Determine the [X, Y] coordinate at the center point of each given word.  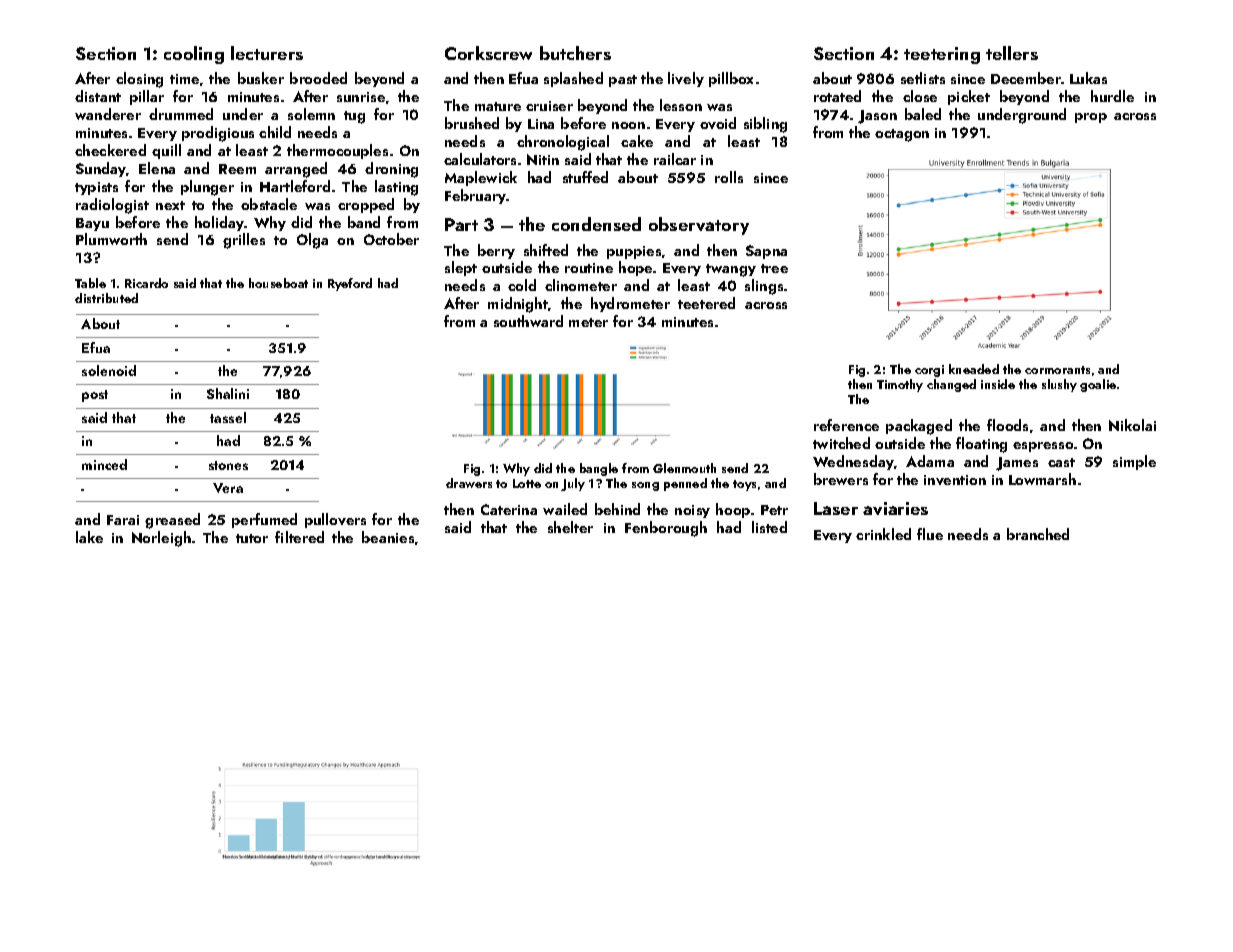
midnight [518, 305]
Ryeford [350, 284]
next [170, 205]
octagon [902, 135]
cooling [194, 55]
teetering [942, 55]
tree [774, 268]
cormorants [1057, 370]
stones [228, 465]
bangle [599, 469]
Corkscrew [488, 53]
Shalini [228, 393]
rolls [729, 177]
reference [846, 425]
